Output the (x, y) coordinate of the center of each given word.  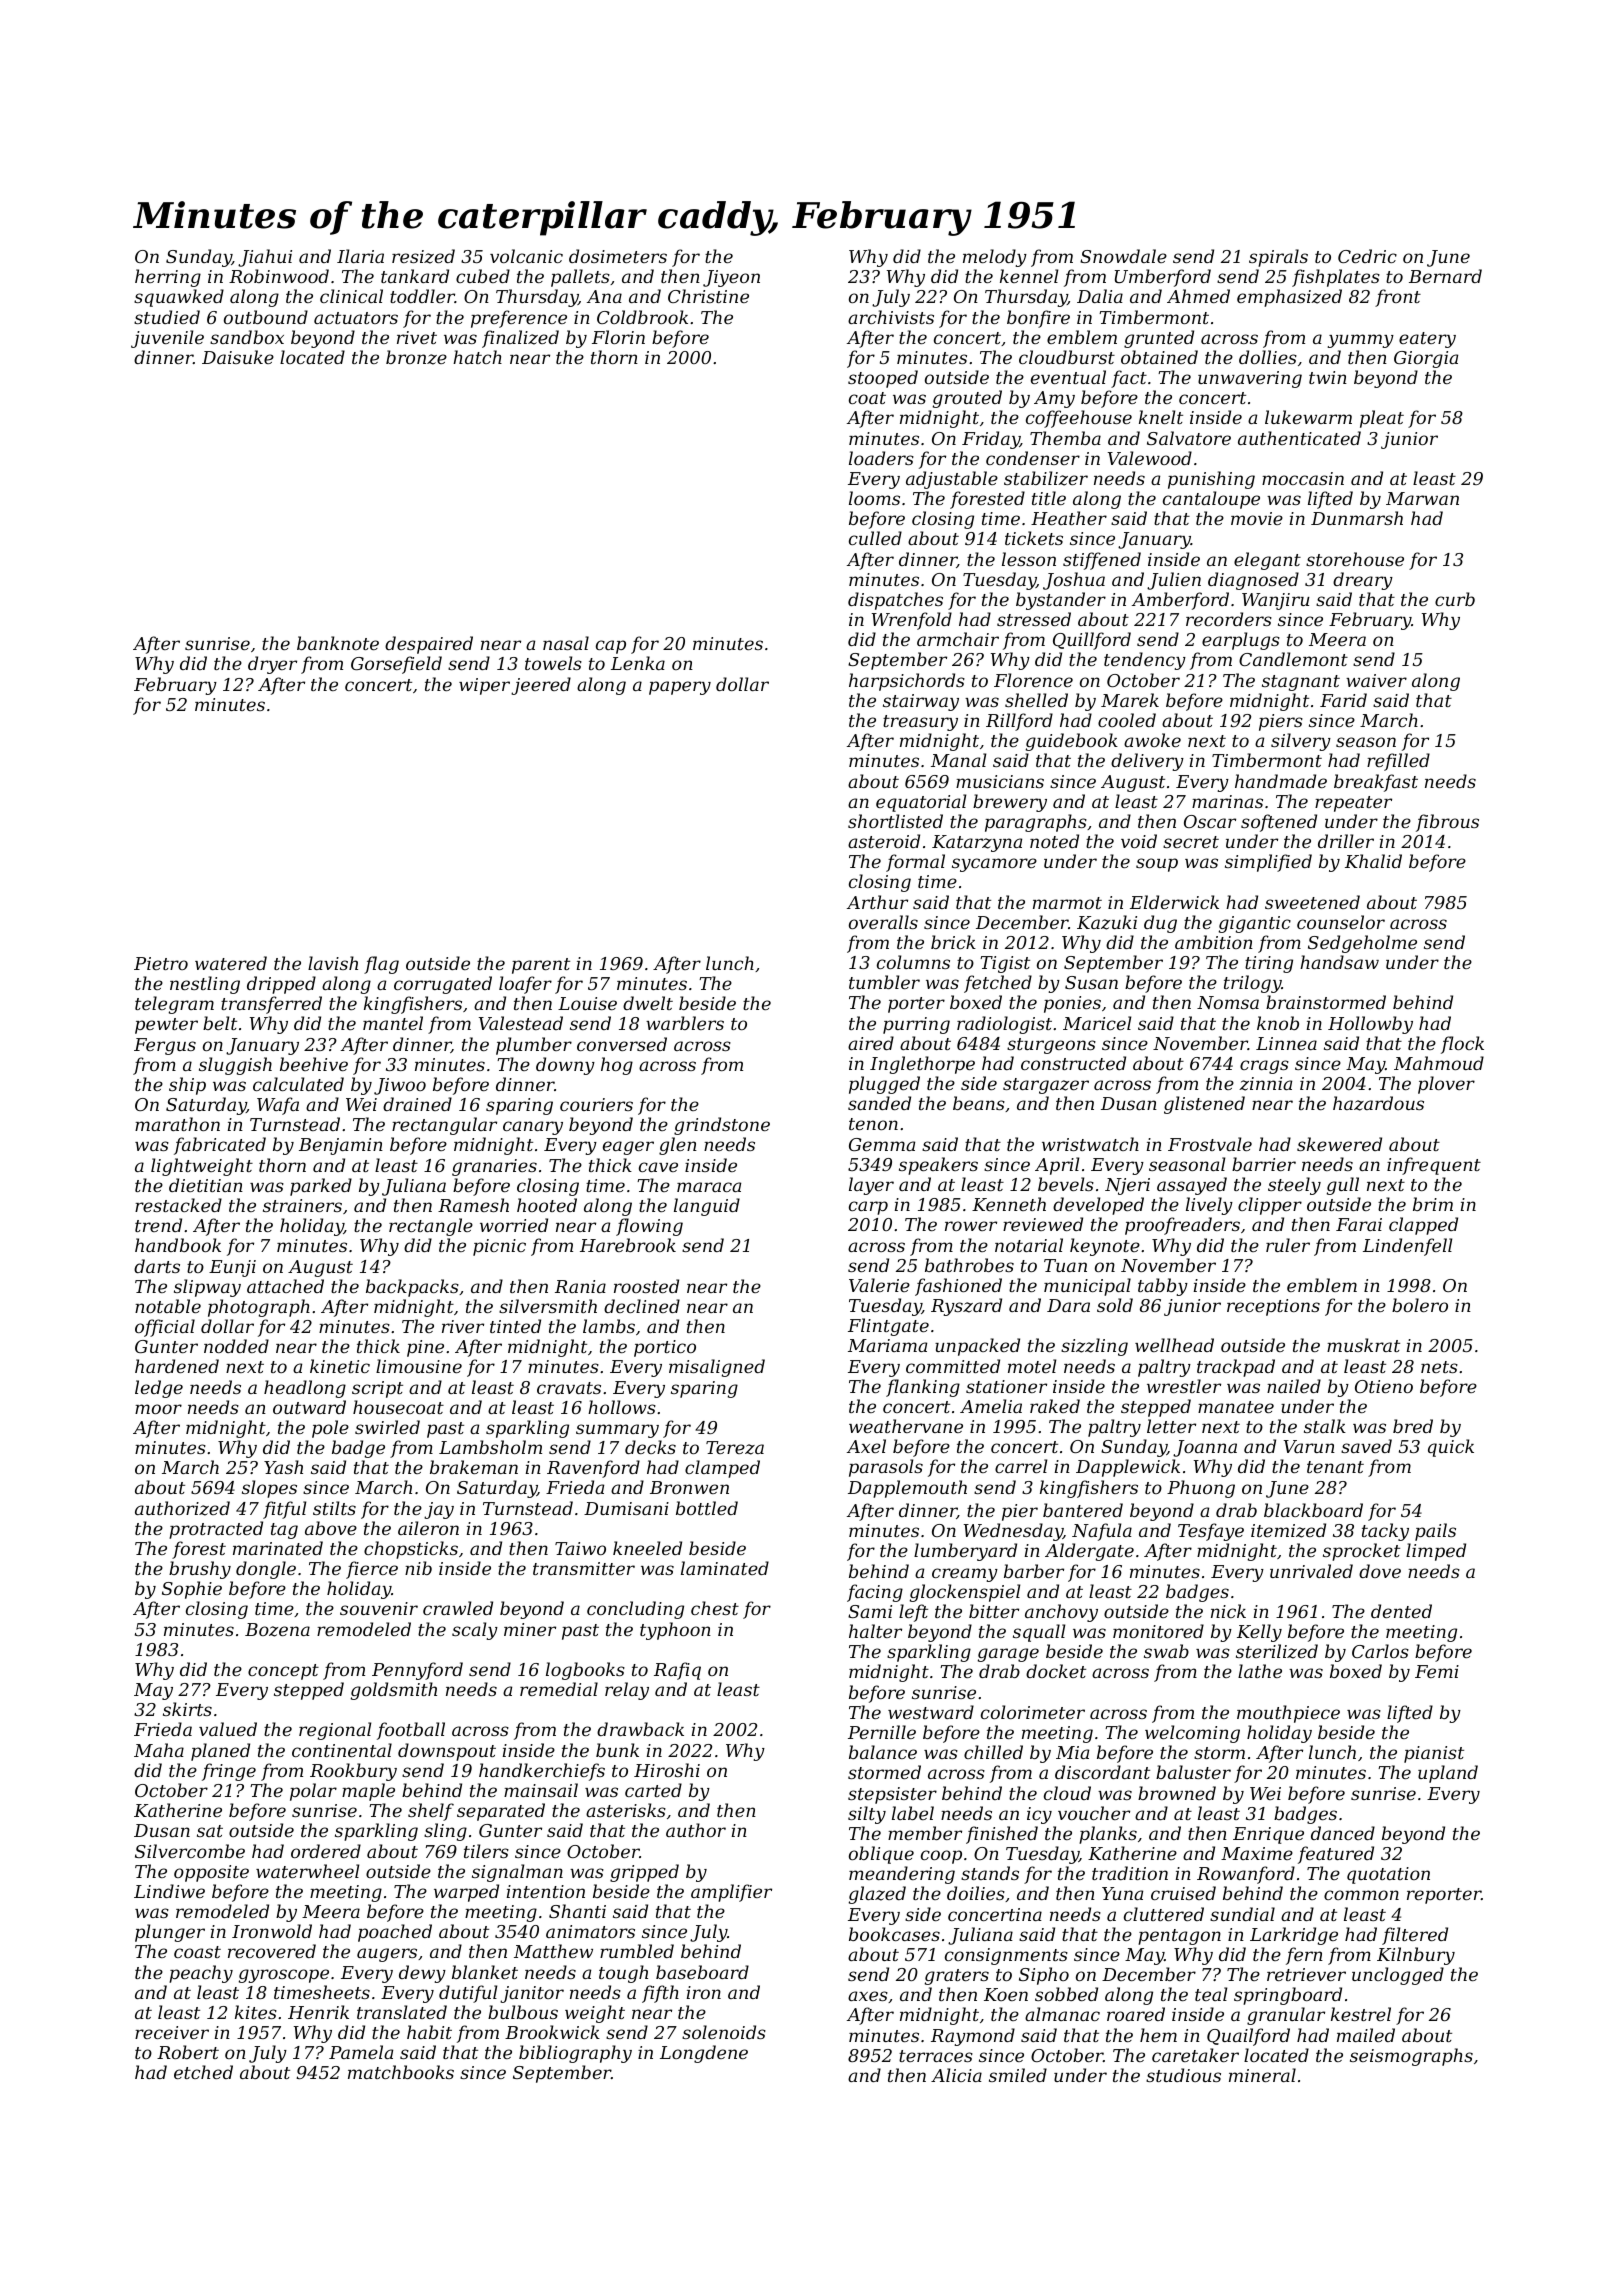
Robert (188, 2052)
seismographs (1411, 2057)
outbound (266, 317)
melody (995, 258)
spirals (1278, 258)
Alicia (956, 2075)
